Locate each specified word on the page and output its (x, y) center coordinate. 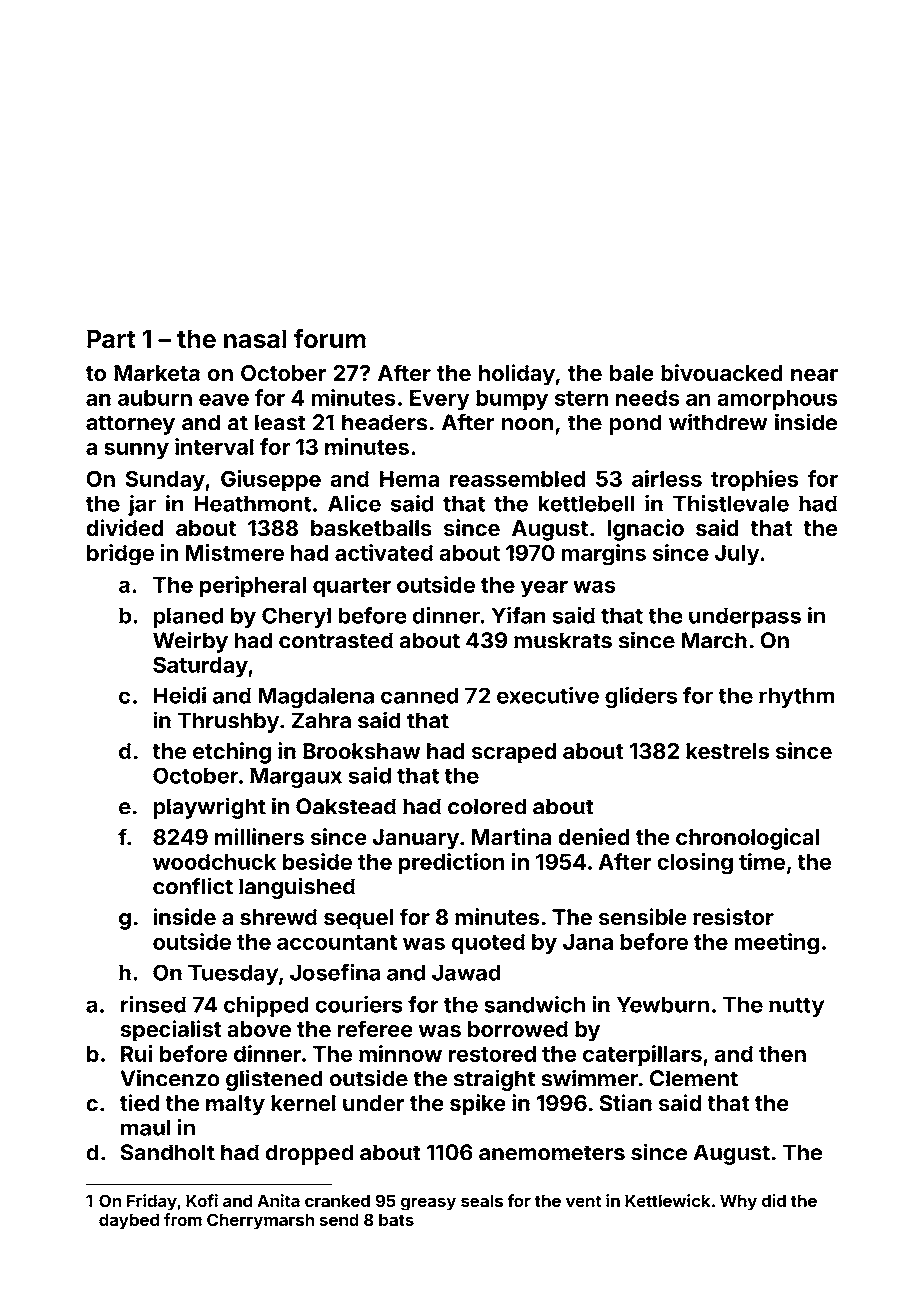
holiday (517, 375)
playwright (209, 808)
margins (603, 555)
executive (548, 695)
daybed (129, 1221)
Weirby (190, 642)
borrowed (518, 1029)
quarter (352, 588)
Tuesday (233, 974)
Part (111, 339)
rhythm (796, 697)
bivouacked (722, 373)
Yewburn (663, 1004)
